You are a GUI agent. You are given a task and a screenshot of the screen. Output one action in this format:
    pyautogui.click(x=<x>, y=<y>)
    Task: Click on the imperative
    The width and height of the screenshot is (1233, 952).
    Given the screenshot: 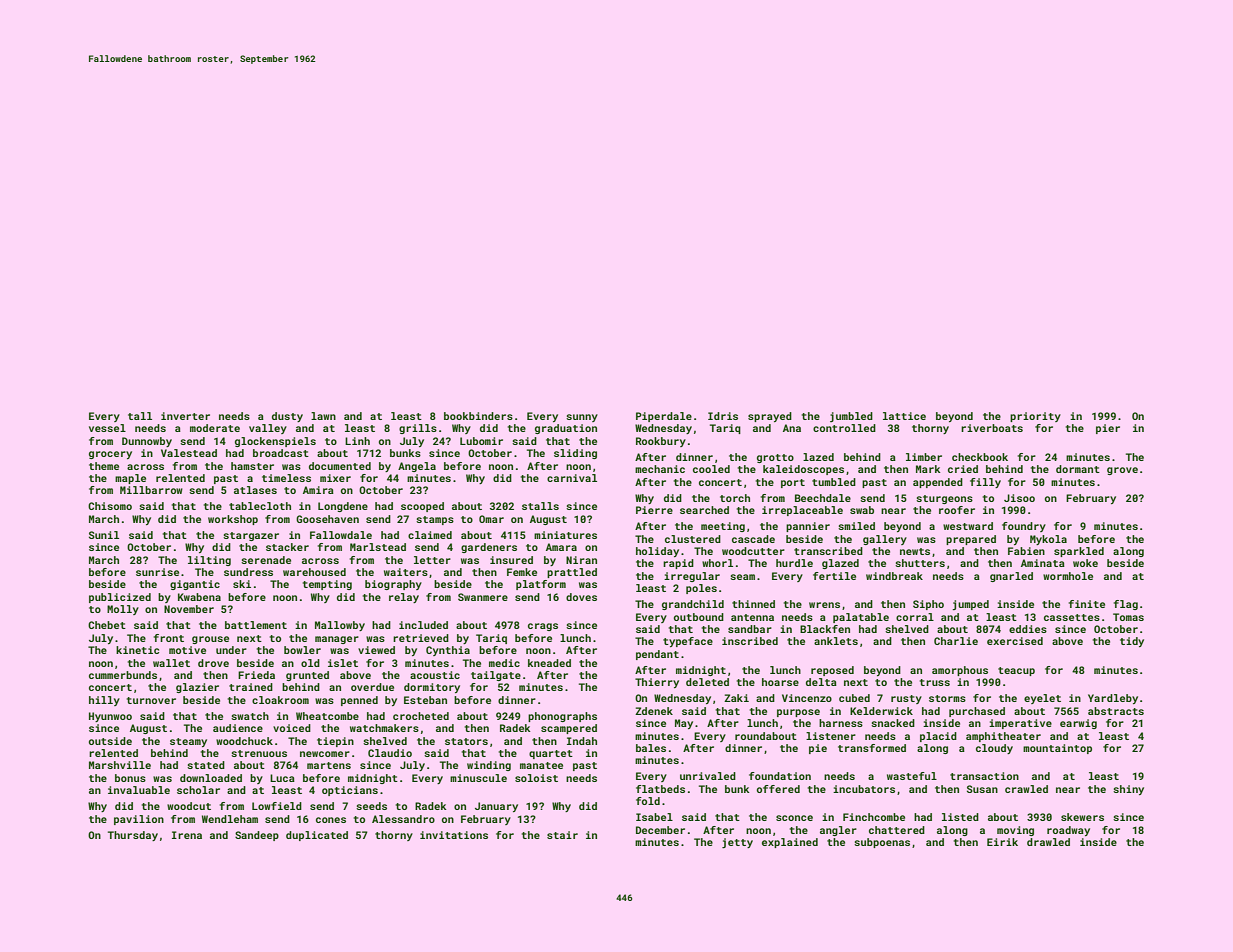 What is the action you would take?
    pyautogui.click(x=1020, y=724)
